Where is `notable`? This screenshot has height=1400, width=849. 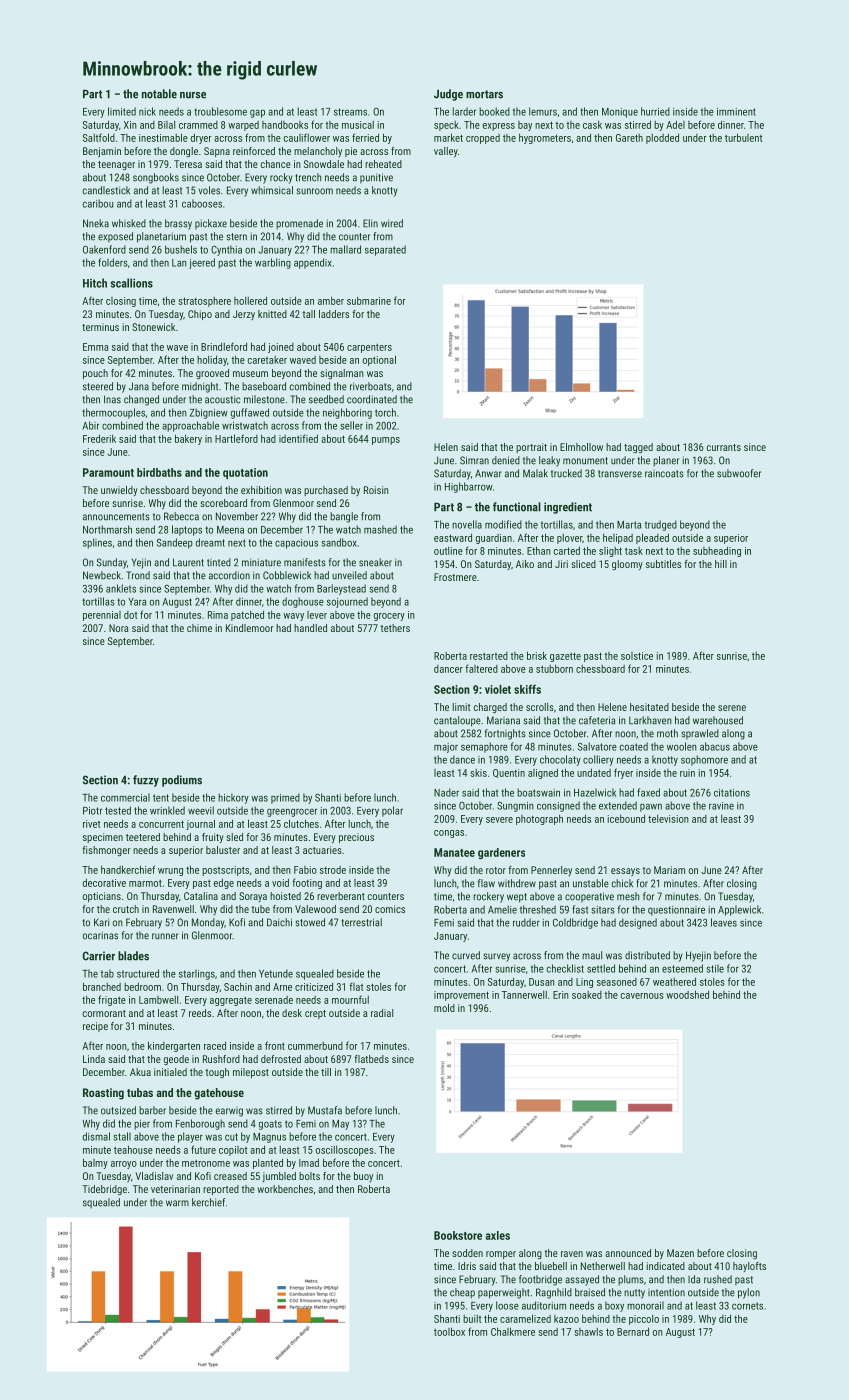
notable is located at coordinates (159, 94).
